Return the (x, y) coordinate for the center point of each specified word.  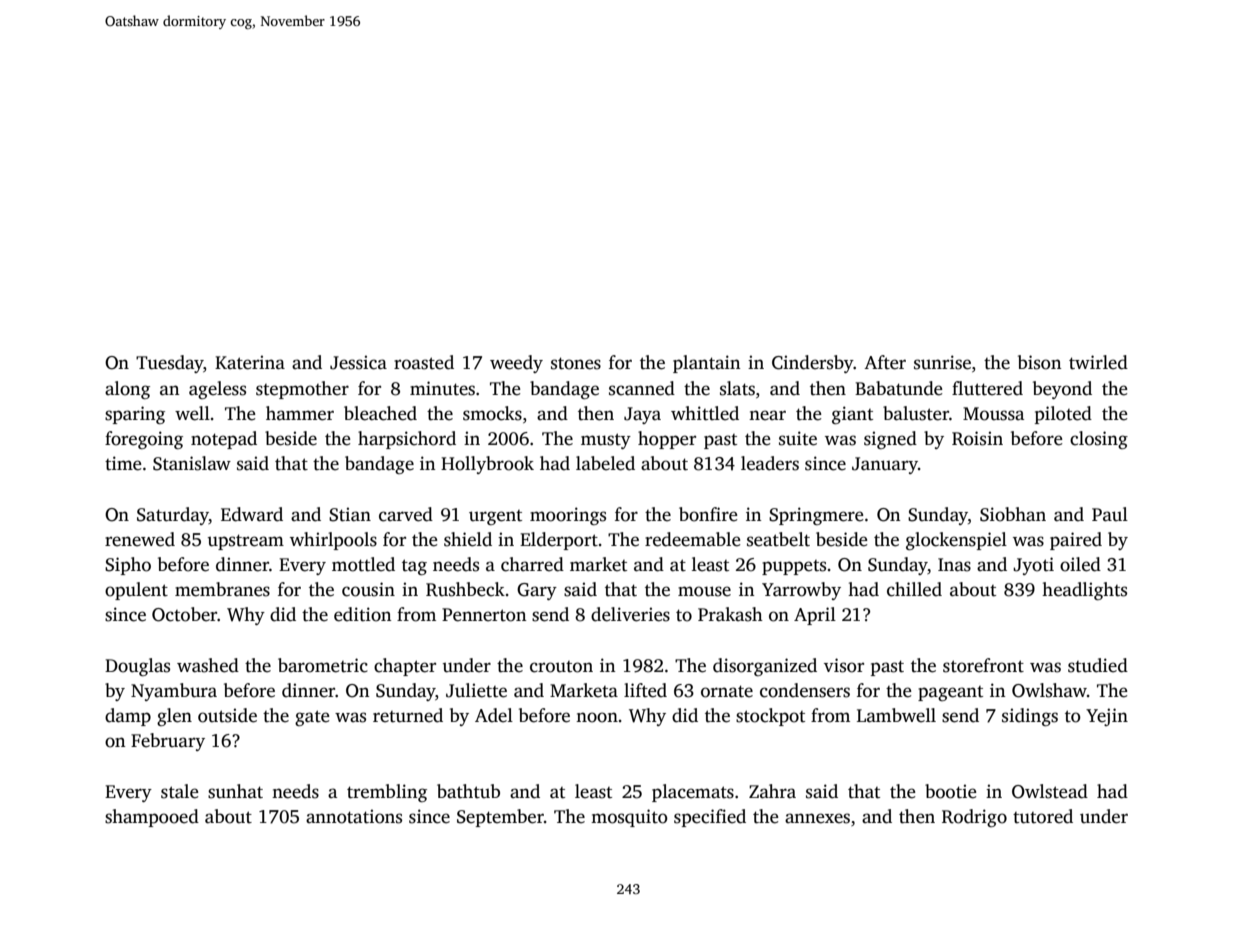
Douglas (137, 667)
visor (844, 665)
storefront (983, 665)
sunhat (235, 791)
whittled (705, 413)
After (885, 362)
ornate (727, 691)
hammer (300, 413)
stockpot (770, 717)
